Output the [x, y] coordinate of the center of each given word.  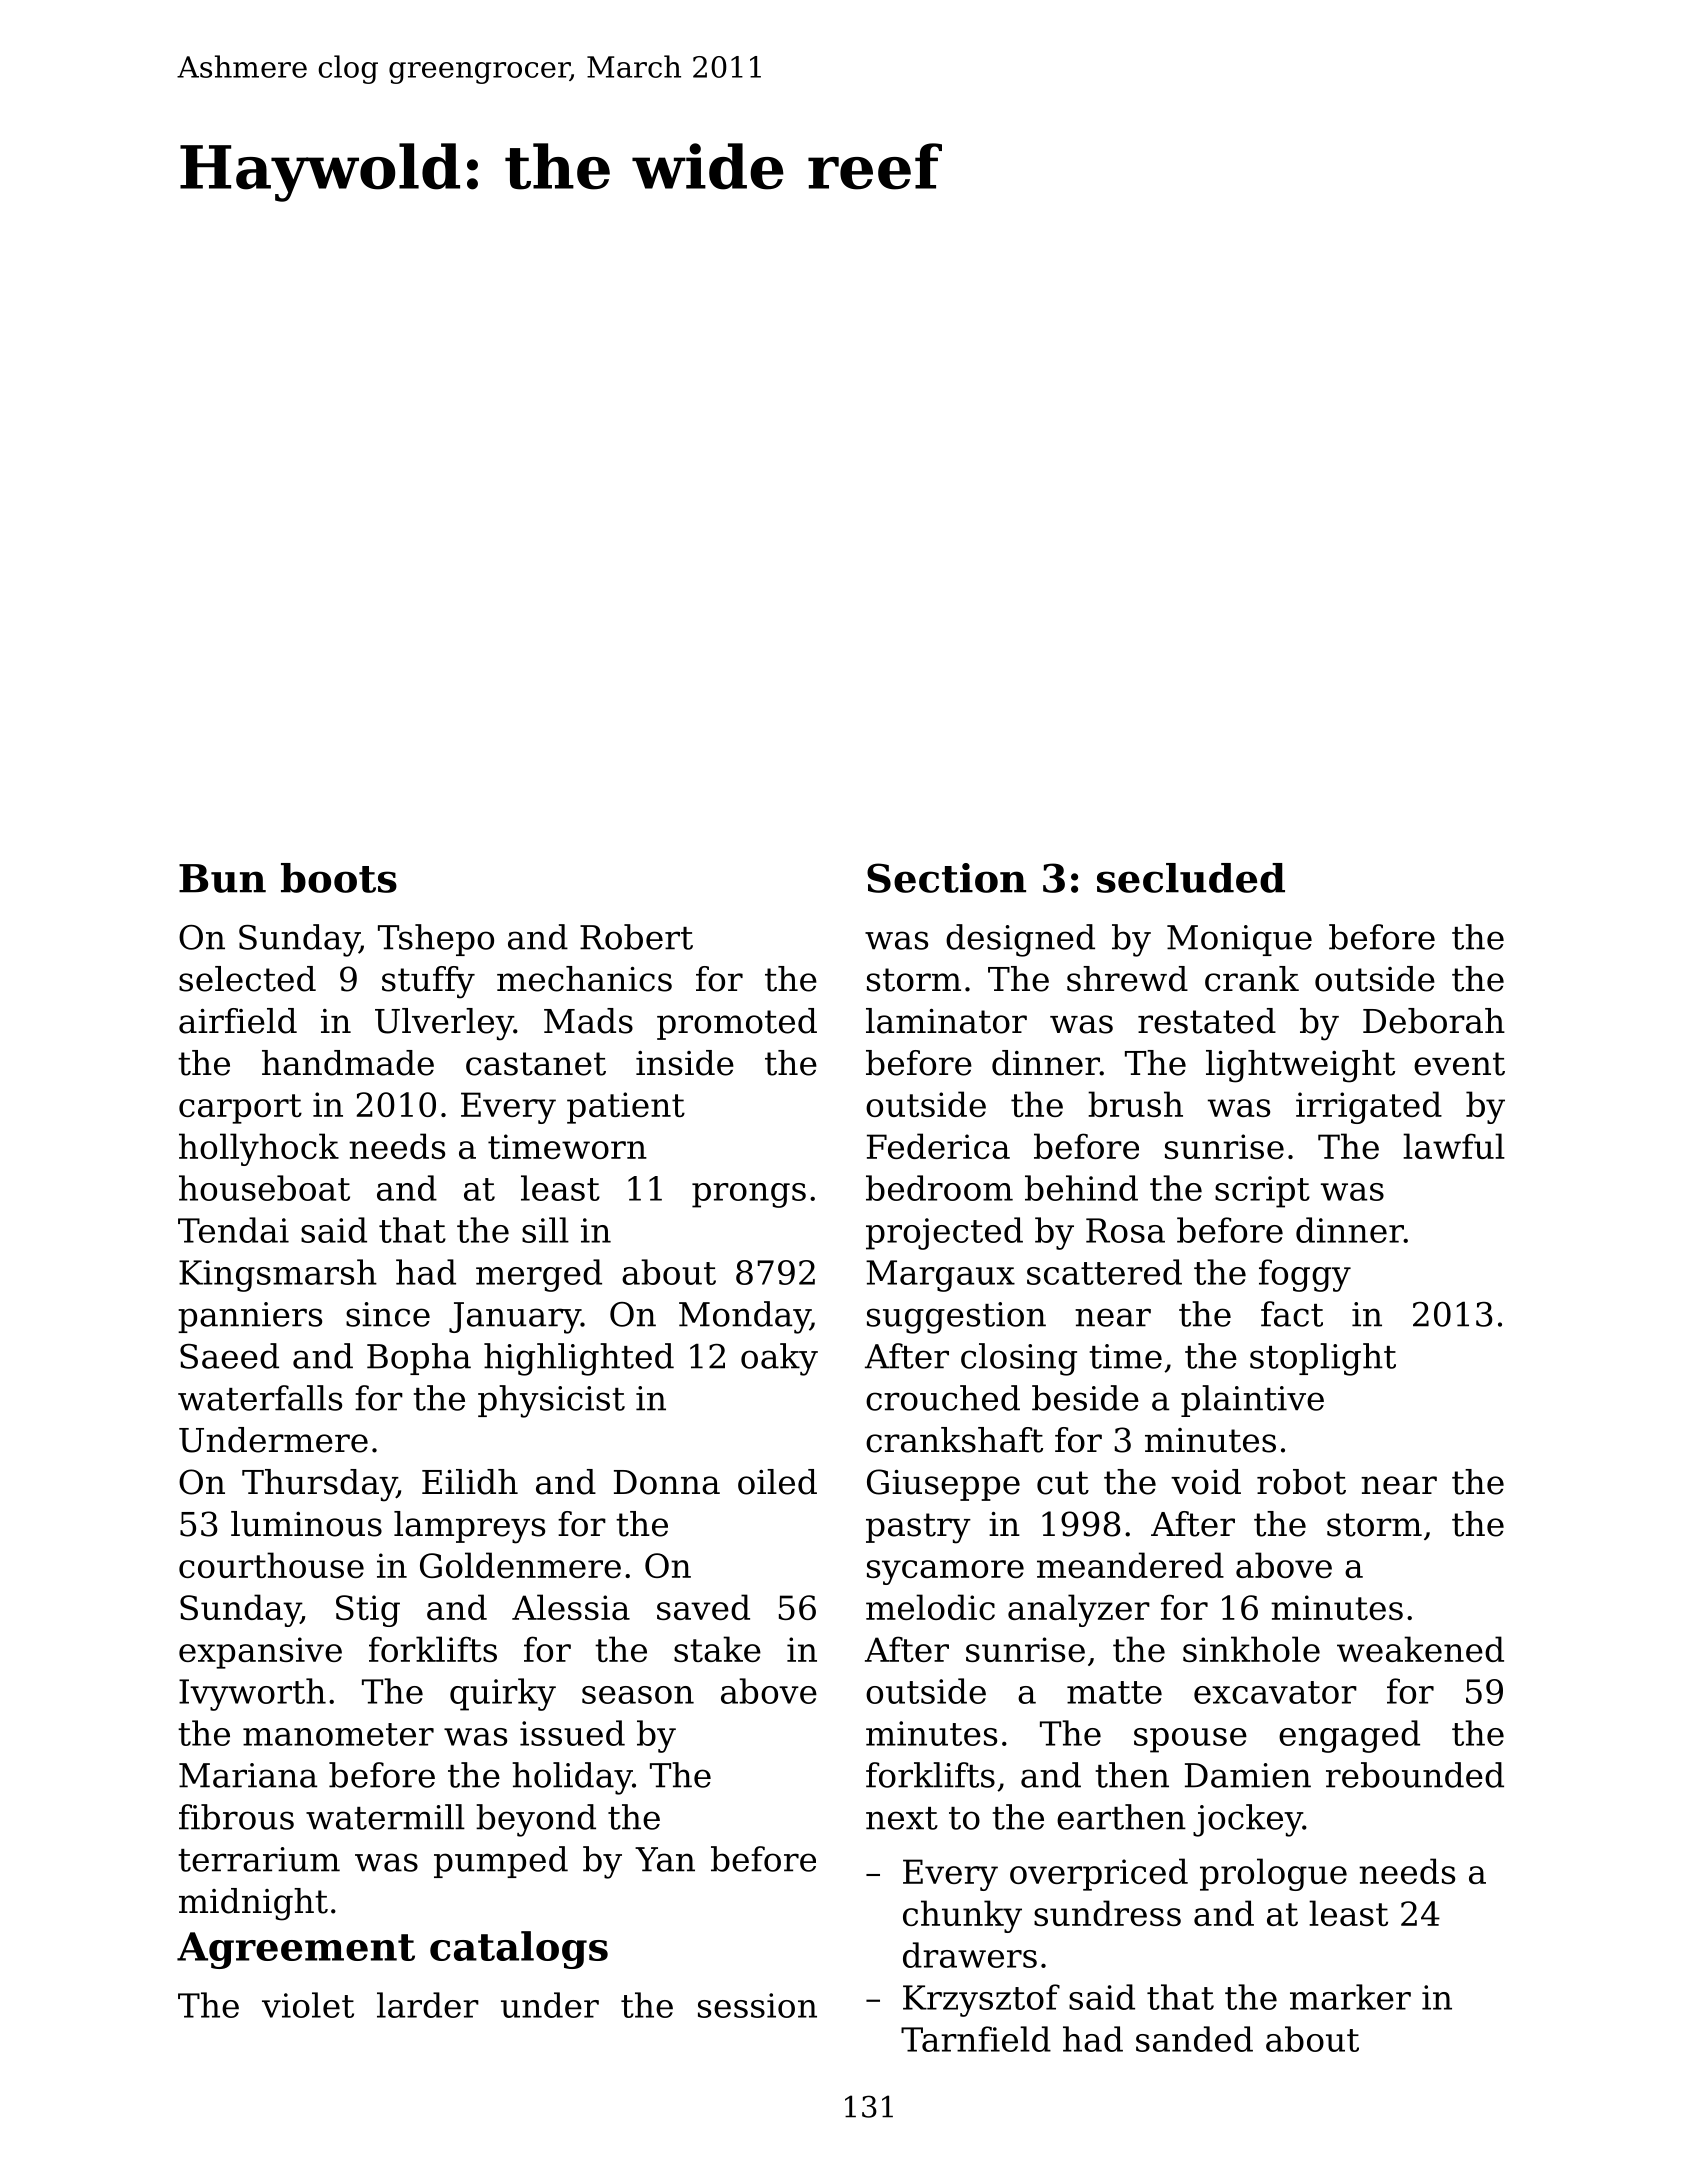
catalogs [519, 1950]
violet [308, 2005]
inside [685, 1063]
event [1459, 1064]
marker [1350, 1997]
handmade [348, 1063]
